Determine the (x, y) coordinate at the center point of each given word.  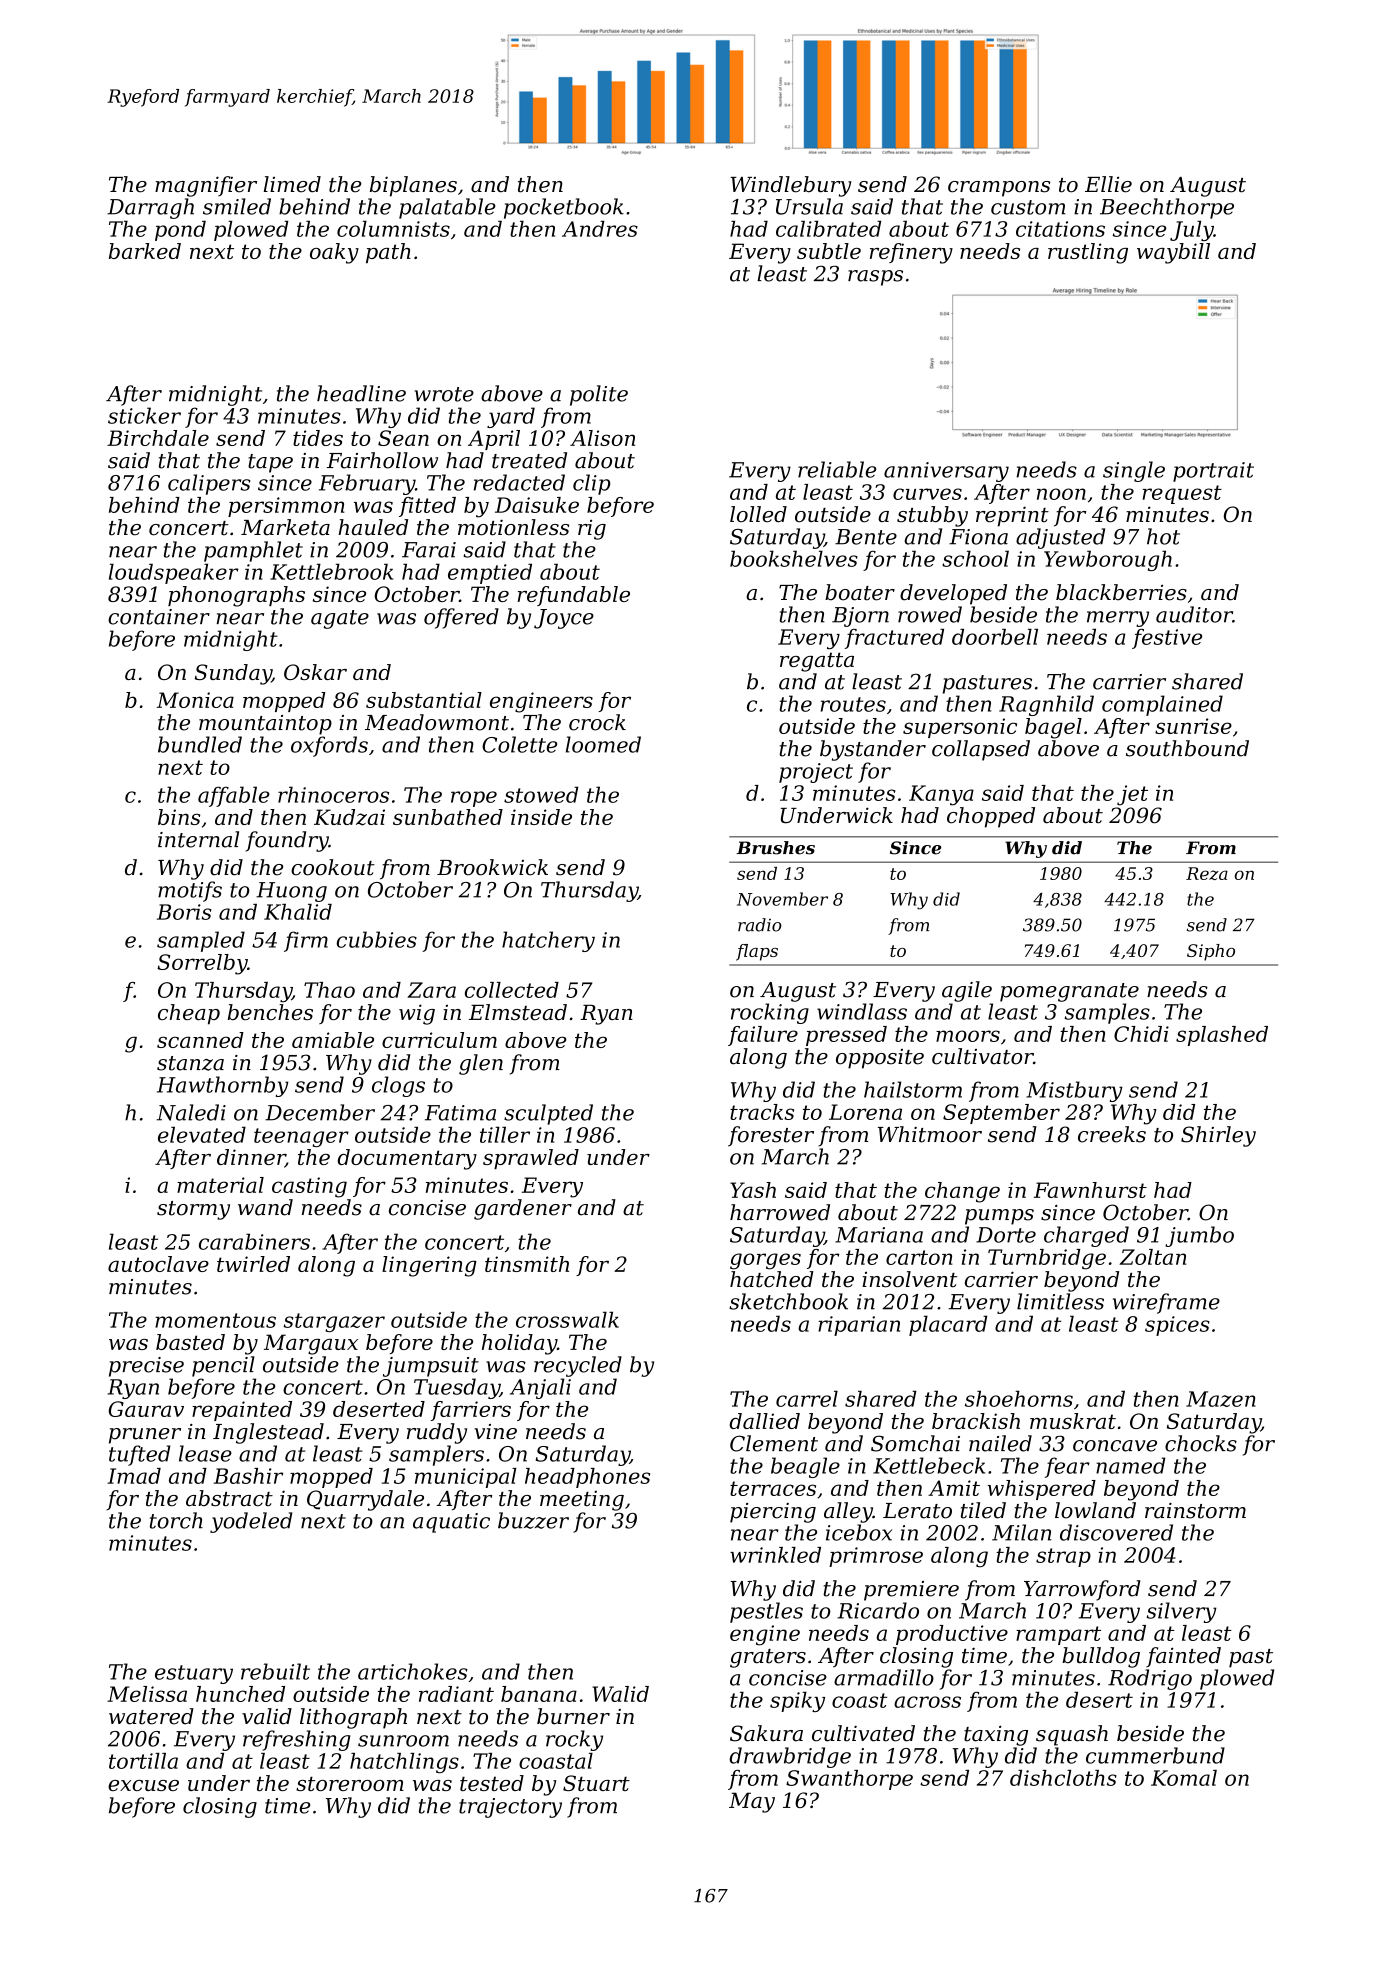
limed (292, 184)
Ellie (1108, 184)
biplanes (413, 186)
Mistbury (1074, 1091)
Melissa (147, 1694)
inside (541, 817)
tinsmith (527, 1264)
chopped (991, 817)
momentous (215, 1320)
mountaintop (265, 725)
